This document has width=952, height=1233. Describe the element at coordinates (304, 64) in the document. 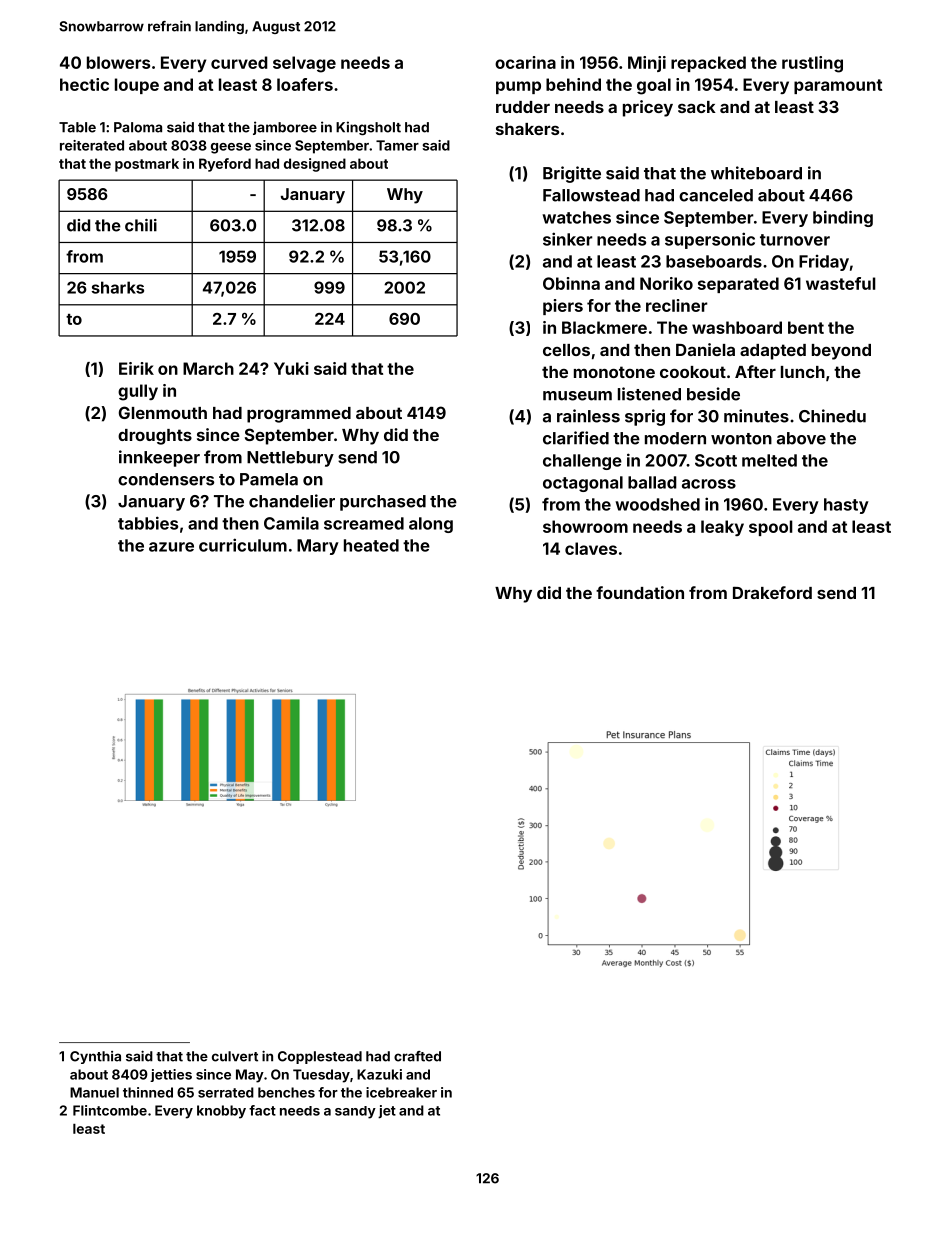

I see `selvage` at that location.
